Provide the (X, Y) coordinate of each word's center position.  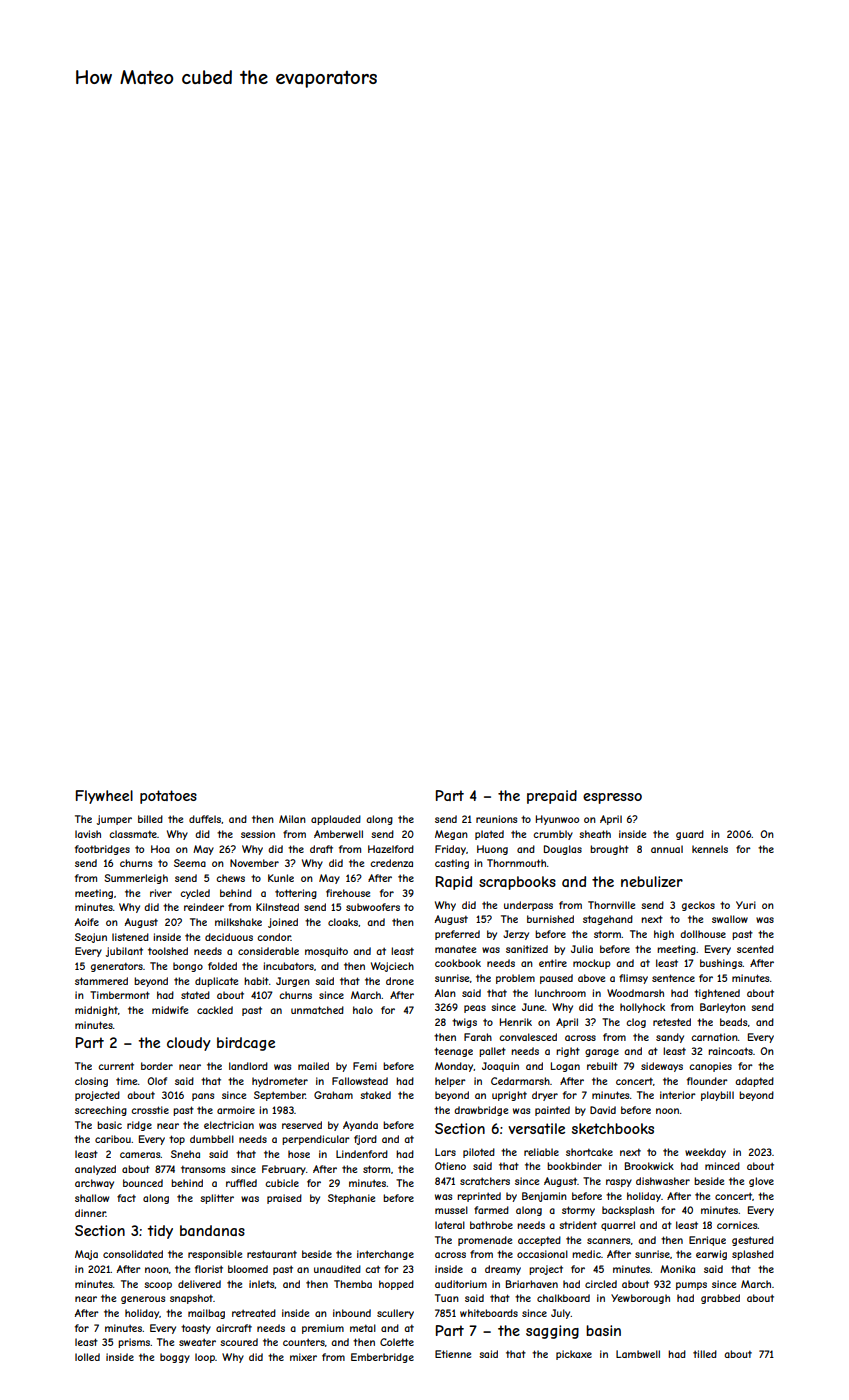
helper (450, 1082)
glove (761, 1182)
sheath (595, 834)
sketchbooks (613, 1128)
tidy (160, 1232)
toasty (196, 1329)
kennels (710, 849)
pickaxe (574, 1355)
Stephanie (351, 1199)
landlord (248, 1066)
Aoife (87, 922)
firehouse (348, 893)
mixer (303, 1357)
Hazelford (391, 849)
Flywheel (104, 797)
